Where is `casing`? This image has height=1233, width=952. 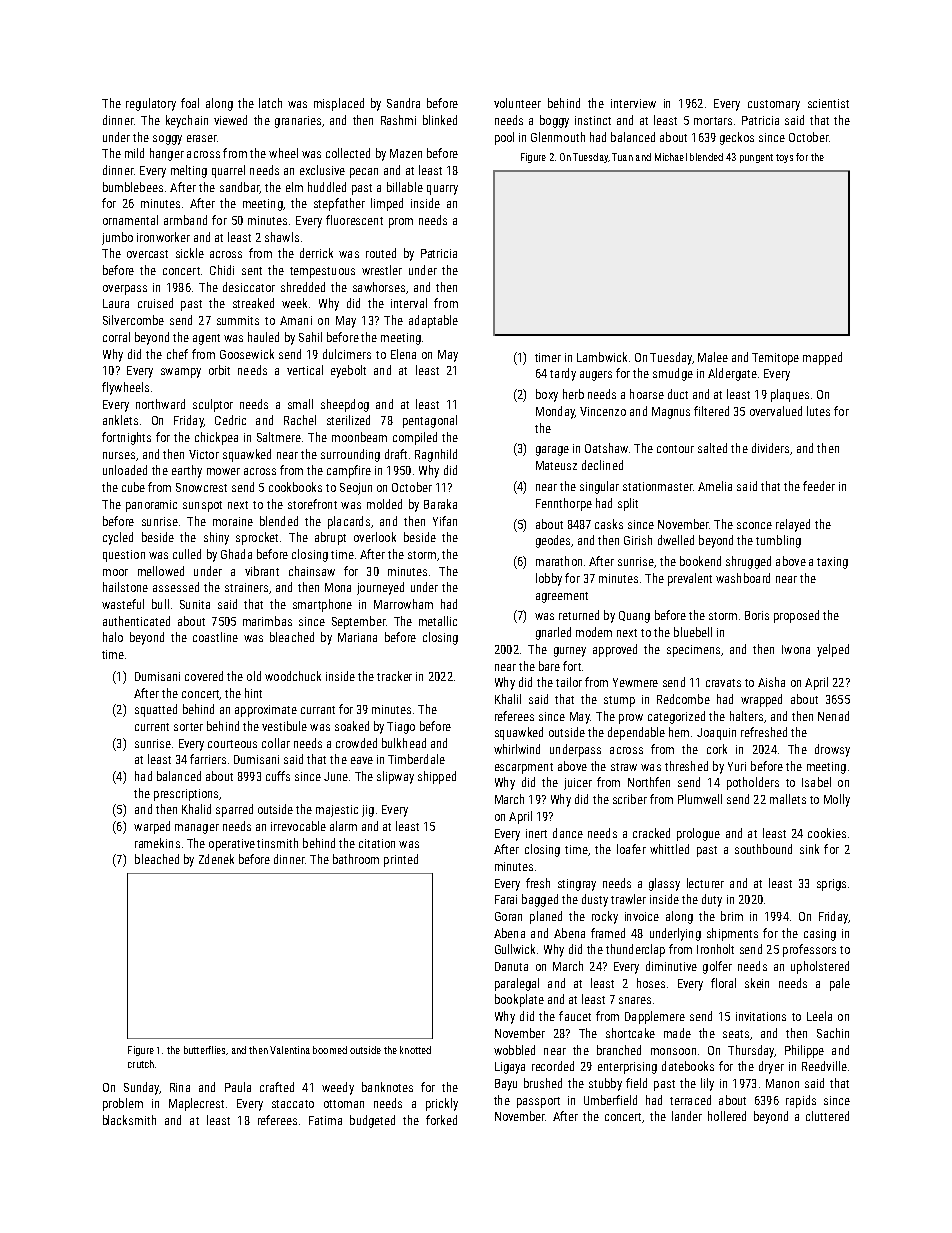
casing is located at coordinates (820, 935).
